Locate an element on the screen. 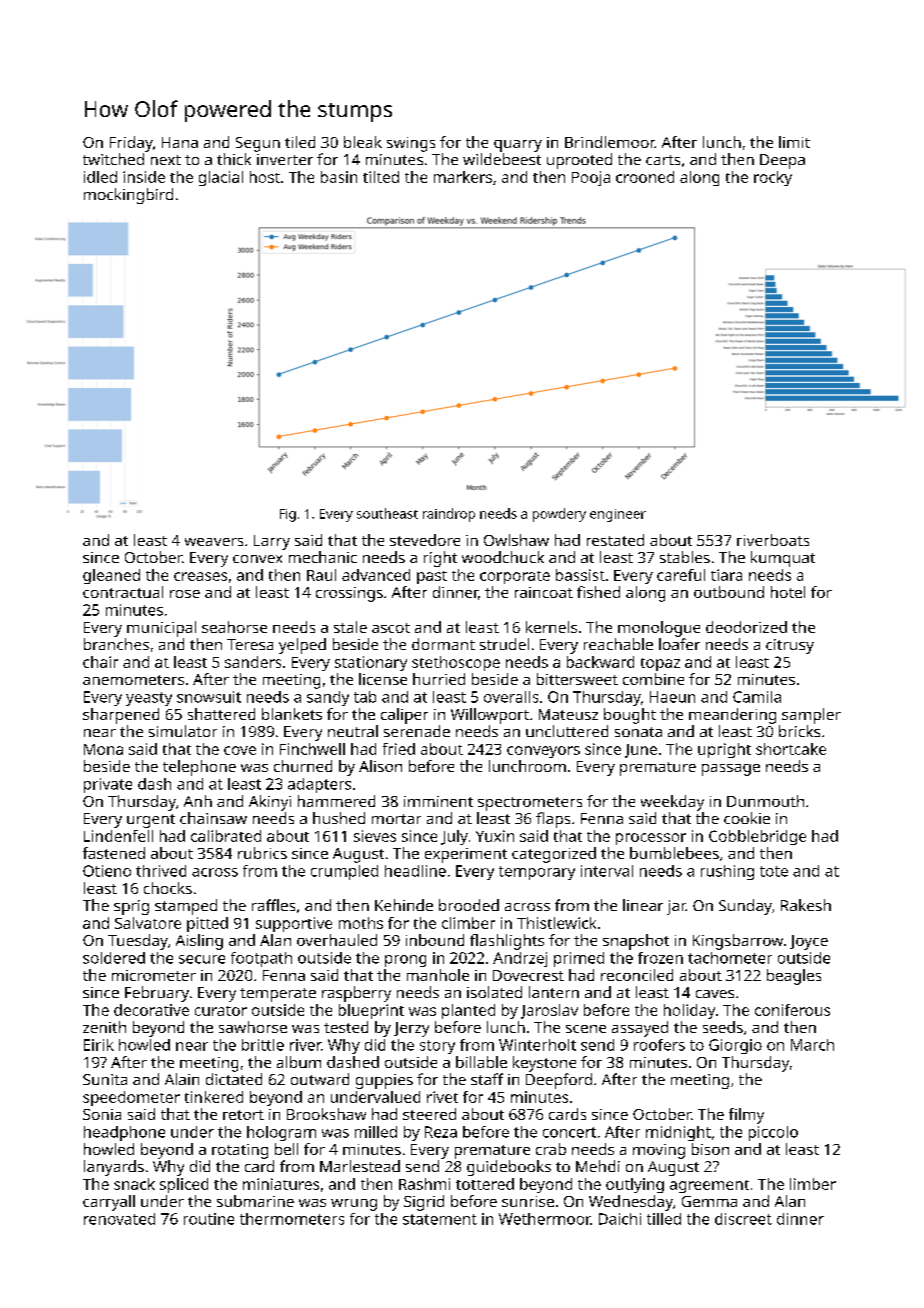  wildebeest is located at coordinates (502, 159).
